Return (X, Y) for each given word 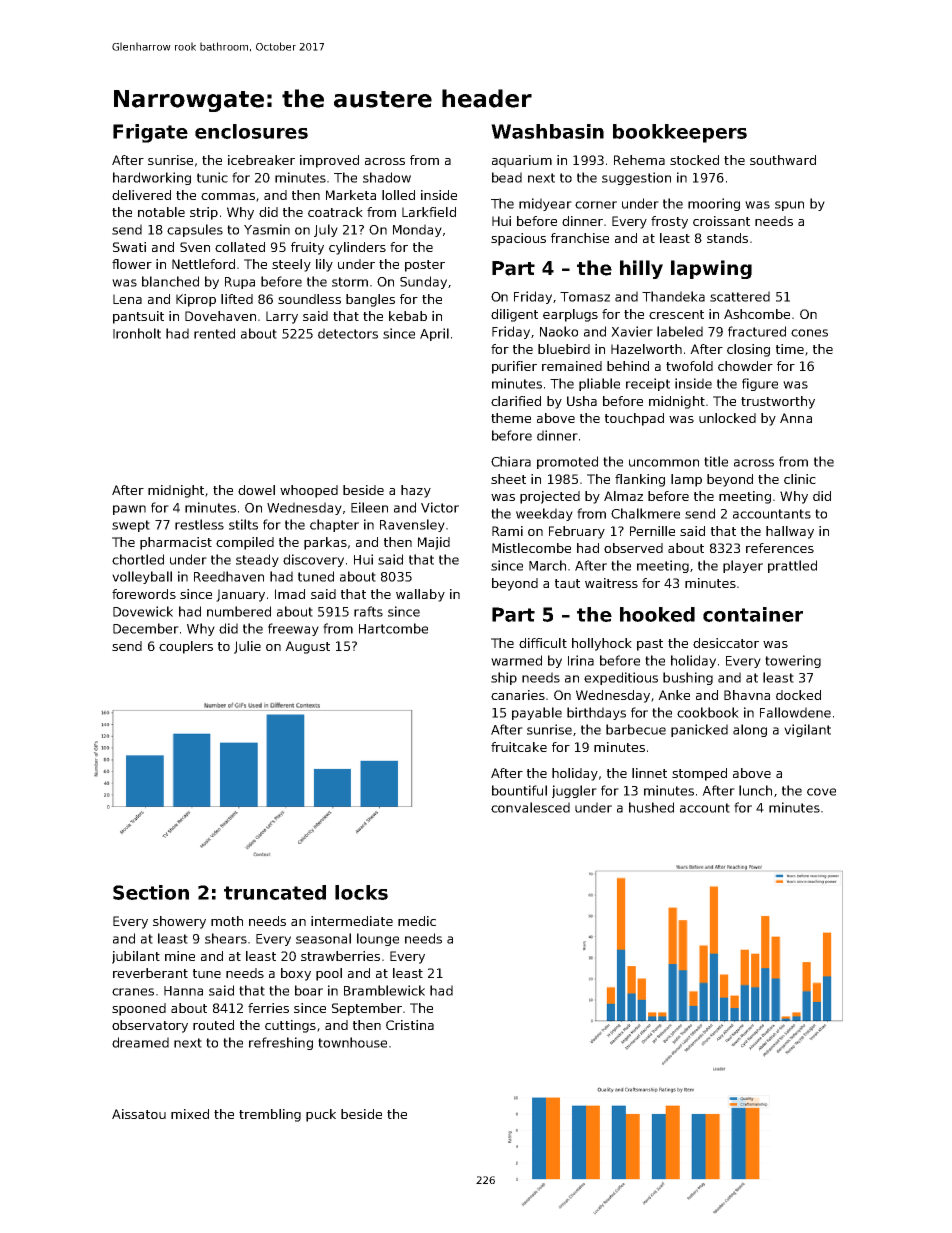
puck (321, 1115)
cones (809, 333)
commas (228, 196)
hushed (651, 807)
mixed (190, 1114)
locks (361, 892)
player (743, 566)
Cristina (410, 1025)
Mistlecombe (531, 548)
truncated (275, 892)
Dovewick (143, 611)
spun (789, 206)
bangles (370, 300)
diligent (514, 315)
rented (214, 333)
